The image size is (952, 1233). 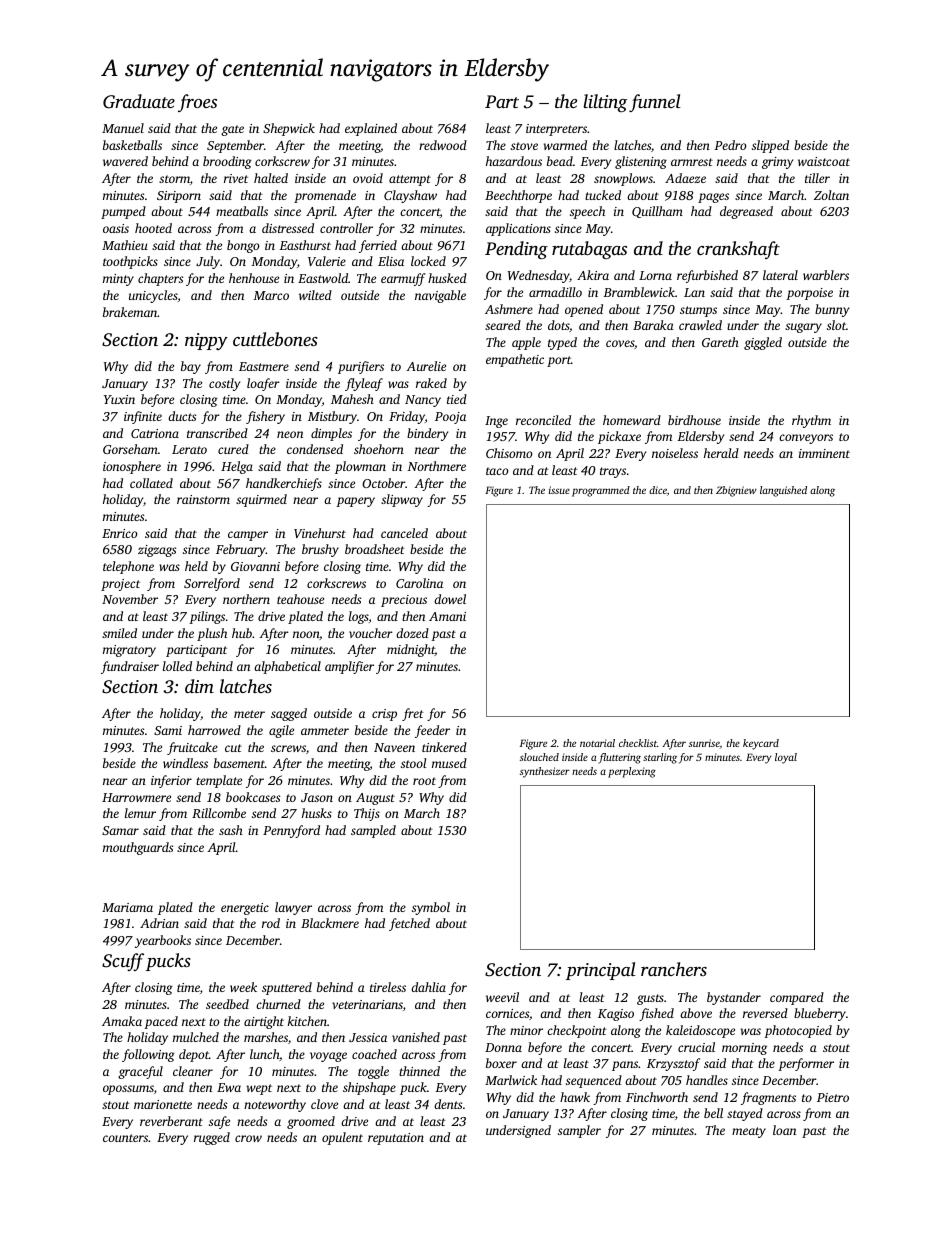 What do you see at coordinates (605, 103) in the screenshot?
I see `lilting` at bounding box center [605, 103].
